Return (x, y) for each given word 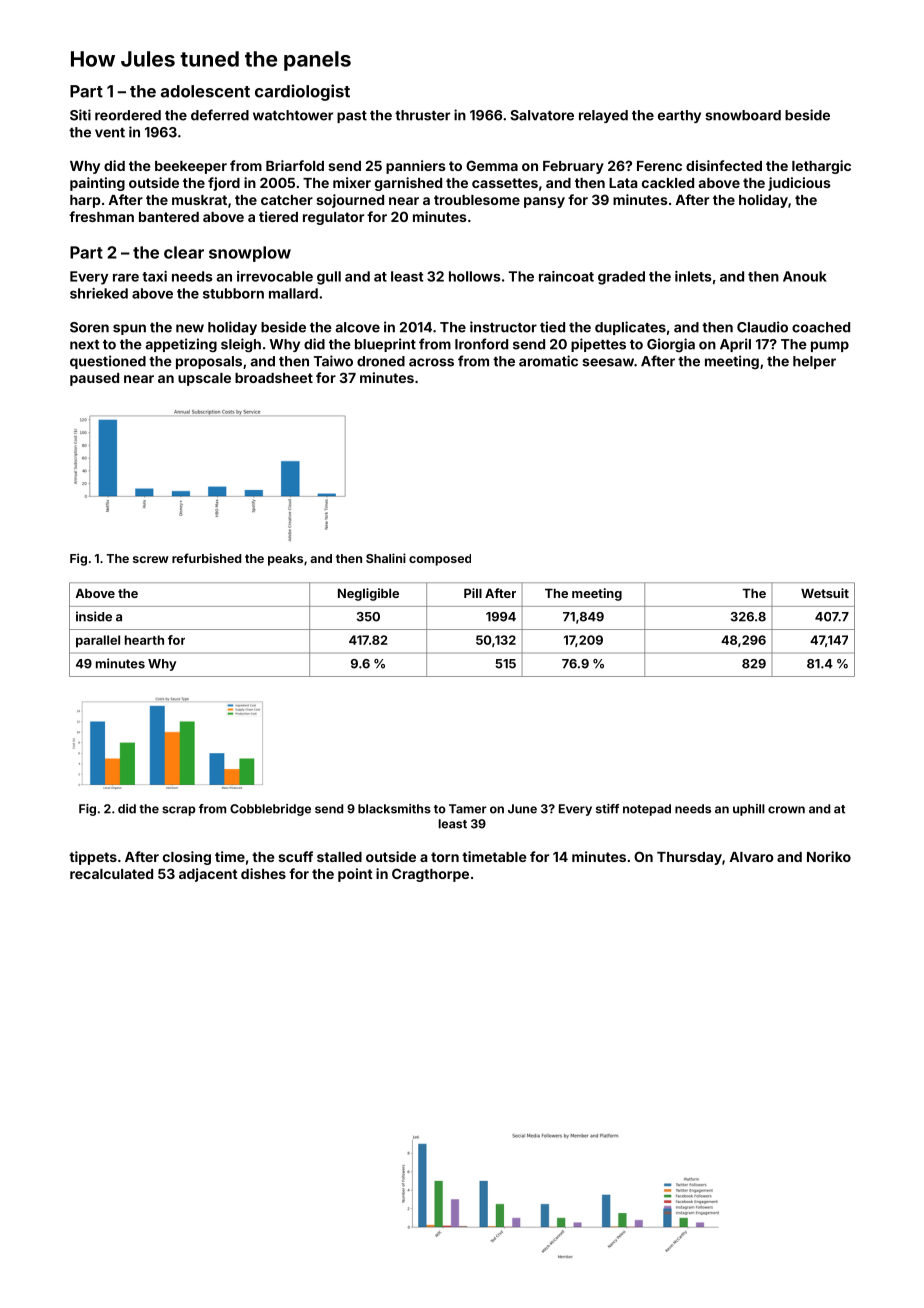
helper (814, 362)
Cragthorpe (430, 875)
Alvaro (751, 857)
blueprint (385, 345)
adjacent (208, 875)
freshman (101, 216)
